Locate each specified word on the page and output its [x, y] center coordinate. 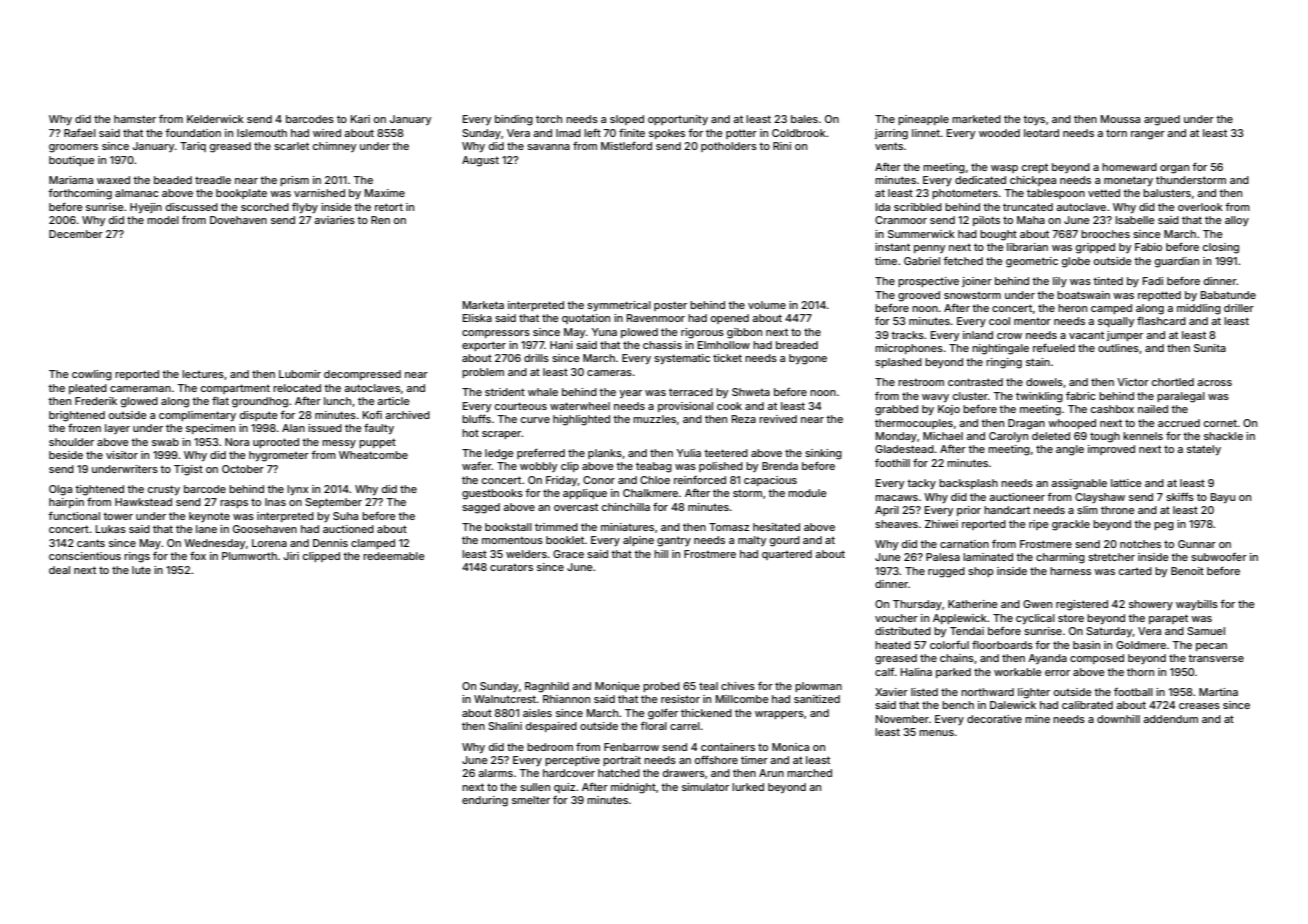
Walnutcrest [505, 699]
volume [767, 305]
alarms [495, 773]
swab [165, 442]
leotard [1041, 133]
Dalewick [1013, 705]
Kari [360, 119]
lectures [203, 374]
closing [1221, 248]
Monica [790, 747]
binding [514, 120]
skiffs [1180, 496]
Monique [617, 687]
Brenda [780, 466]
